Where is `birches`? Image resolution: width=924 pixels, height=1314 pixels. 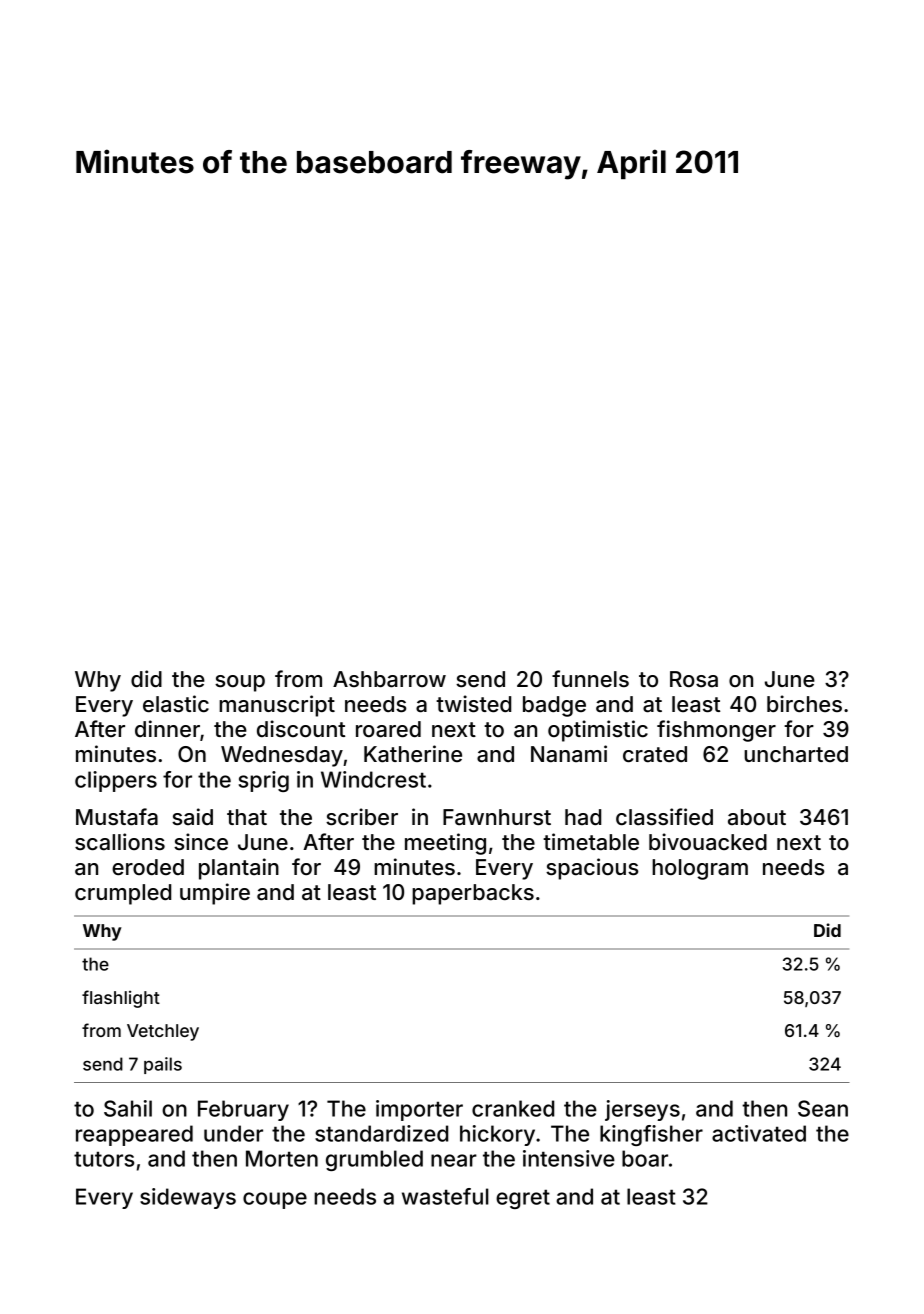 birches is located at coordinates (804, 703).
